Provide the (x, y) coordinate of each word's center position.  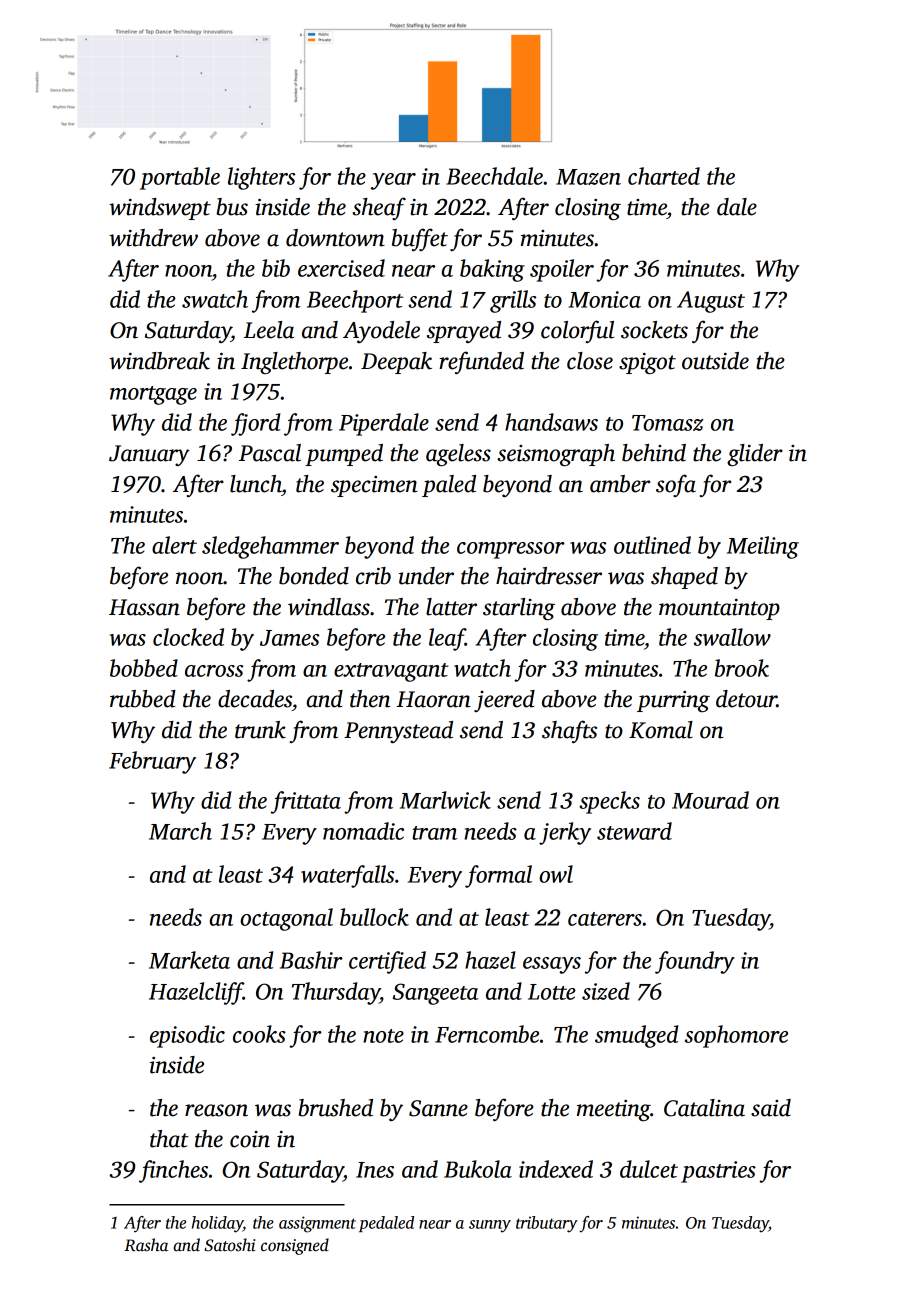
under (426, 576)
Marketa (189, 960)
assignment (317, 1224)
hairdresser (549, 576)
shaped (684, 578)
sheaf (379, 208)
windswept (160, 209)
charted (664, 176)
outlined (652, 545)
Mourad (710, 800)
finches (173, 1171)
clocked (188, 637)
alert (174, 545)
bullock (374, 917)
